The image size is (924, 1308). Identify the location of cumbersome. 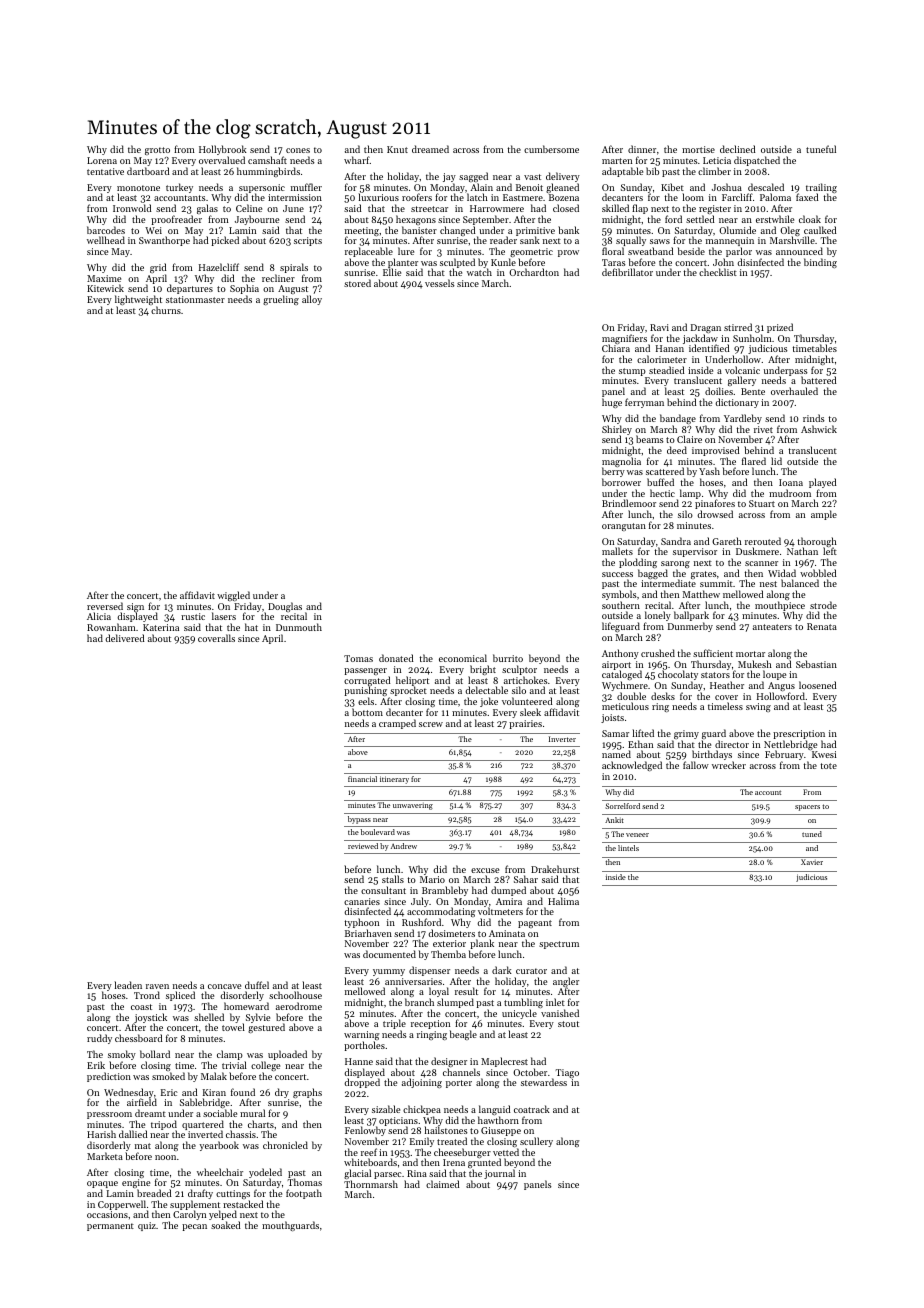
(551, 149).
